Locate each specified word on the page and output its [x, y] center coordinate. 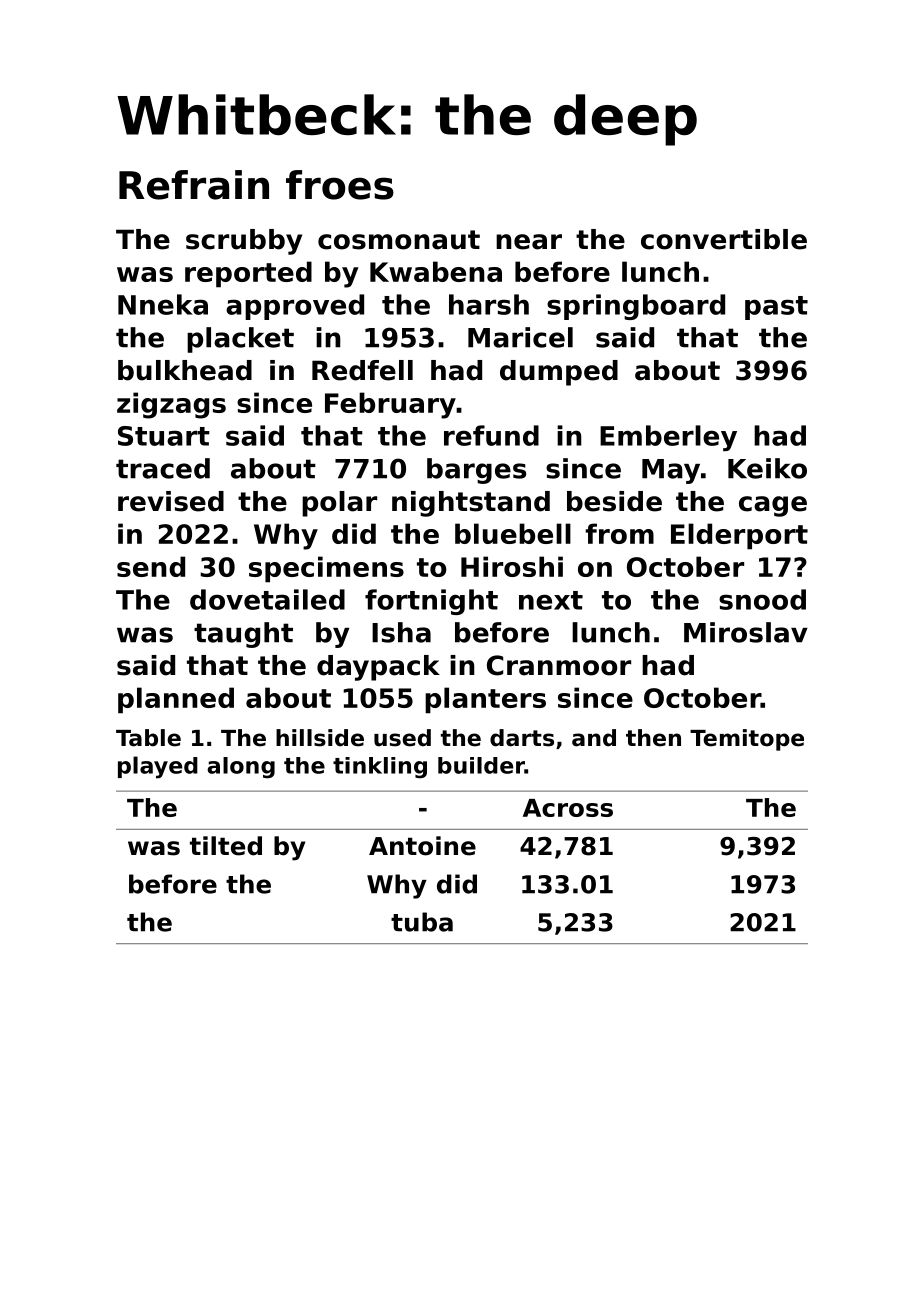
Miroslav [746, 632]
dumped [559, 373]
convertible [724, 239]
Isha [401, 632]
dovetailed [267, 599]
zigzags [171, 405]
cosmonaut [399, 240]
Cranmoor [559, 665]
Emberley [668, 438]
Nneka [163, 304]
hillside [320, 738]
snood [762, 599]
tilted [226, 846]
